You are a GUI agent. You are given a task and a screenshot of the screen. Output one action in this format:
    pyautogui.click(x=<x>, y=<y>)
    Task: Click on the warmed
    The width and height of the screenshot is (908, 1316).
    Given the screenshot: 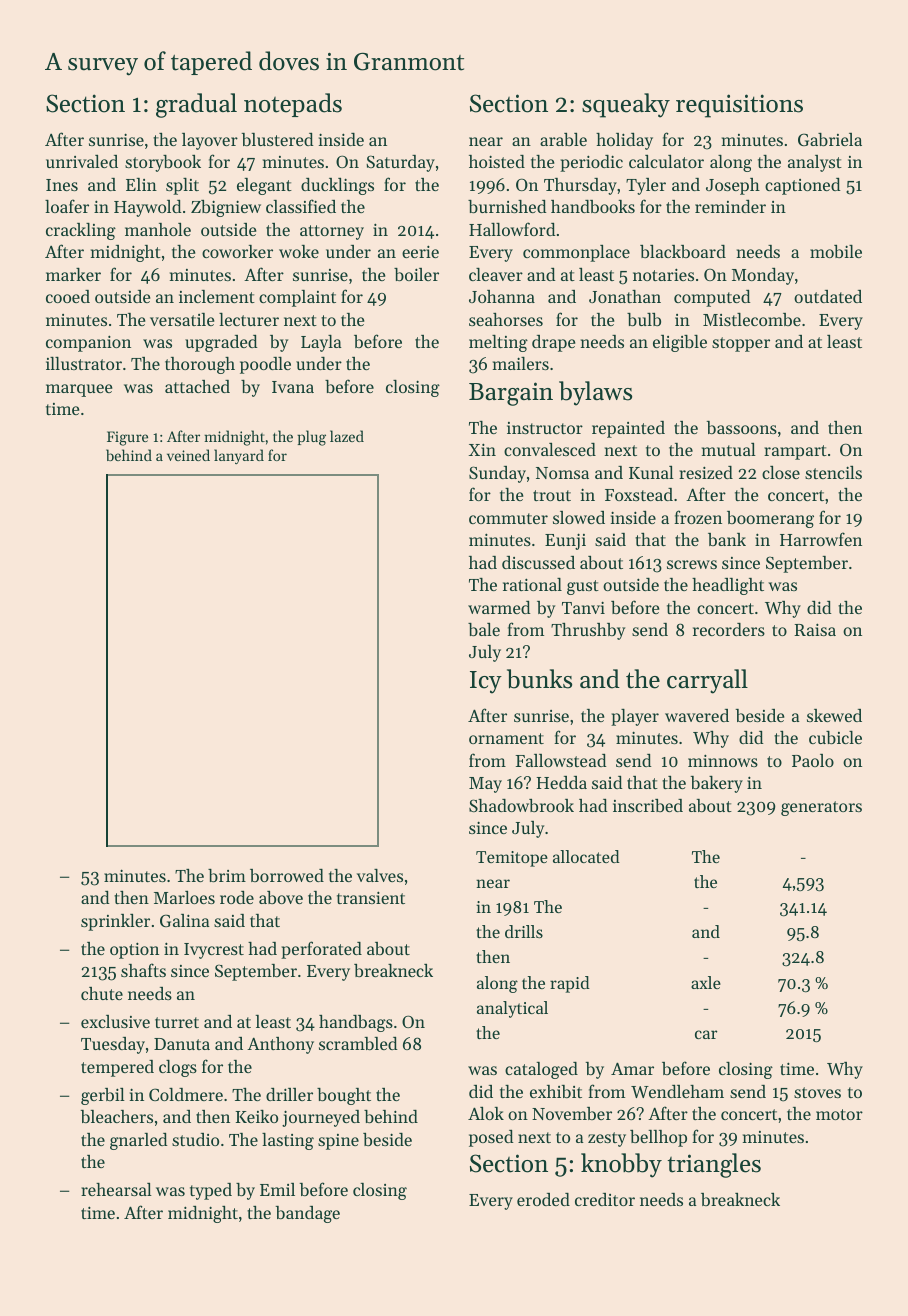 What is the action you would take?
    pyautogui.click(x=499, y=607)
